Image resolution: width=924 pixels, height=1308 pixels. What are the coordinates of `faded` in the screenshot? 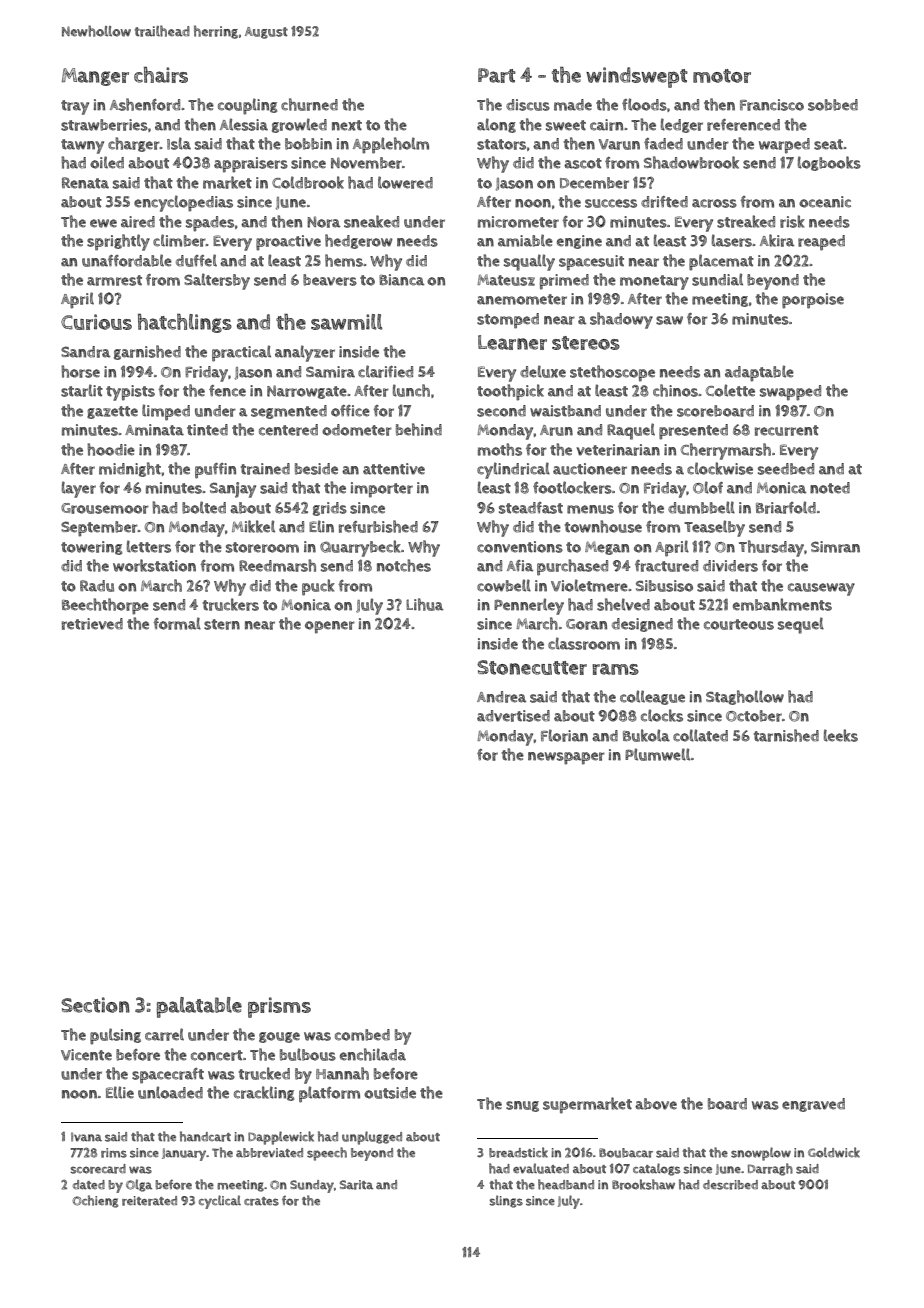 It's located at (663, 144).
